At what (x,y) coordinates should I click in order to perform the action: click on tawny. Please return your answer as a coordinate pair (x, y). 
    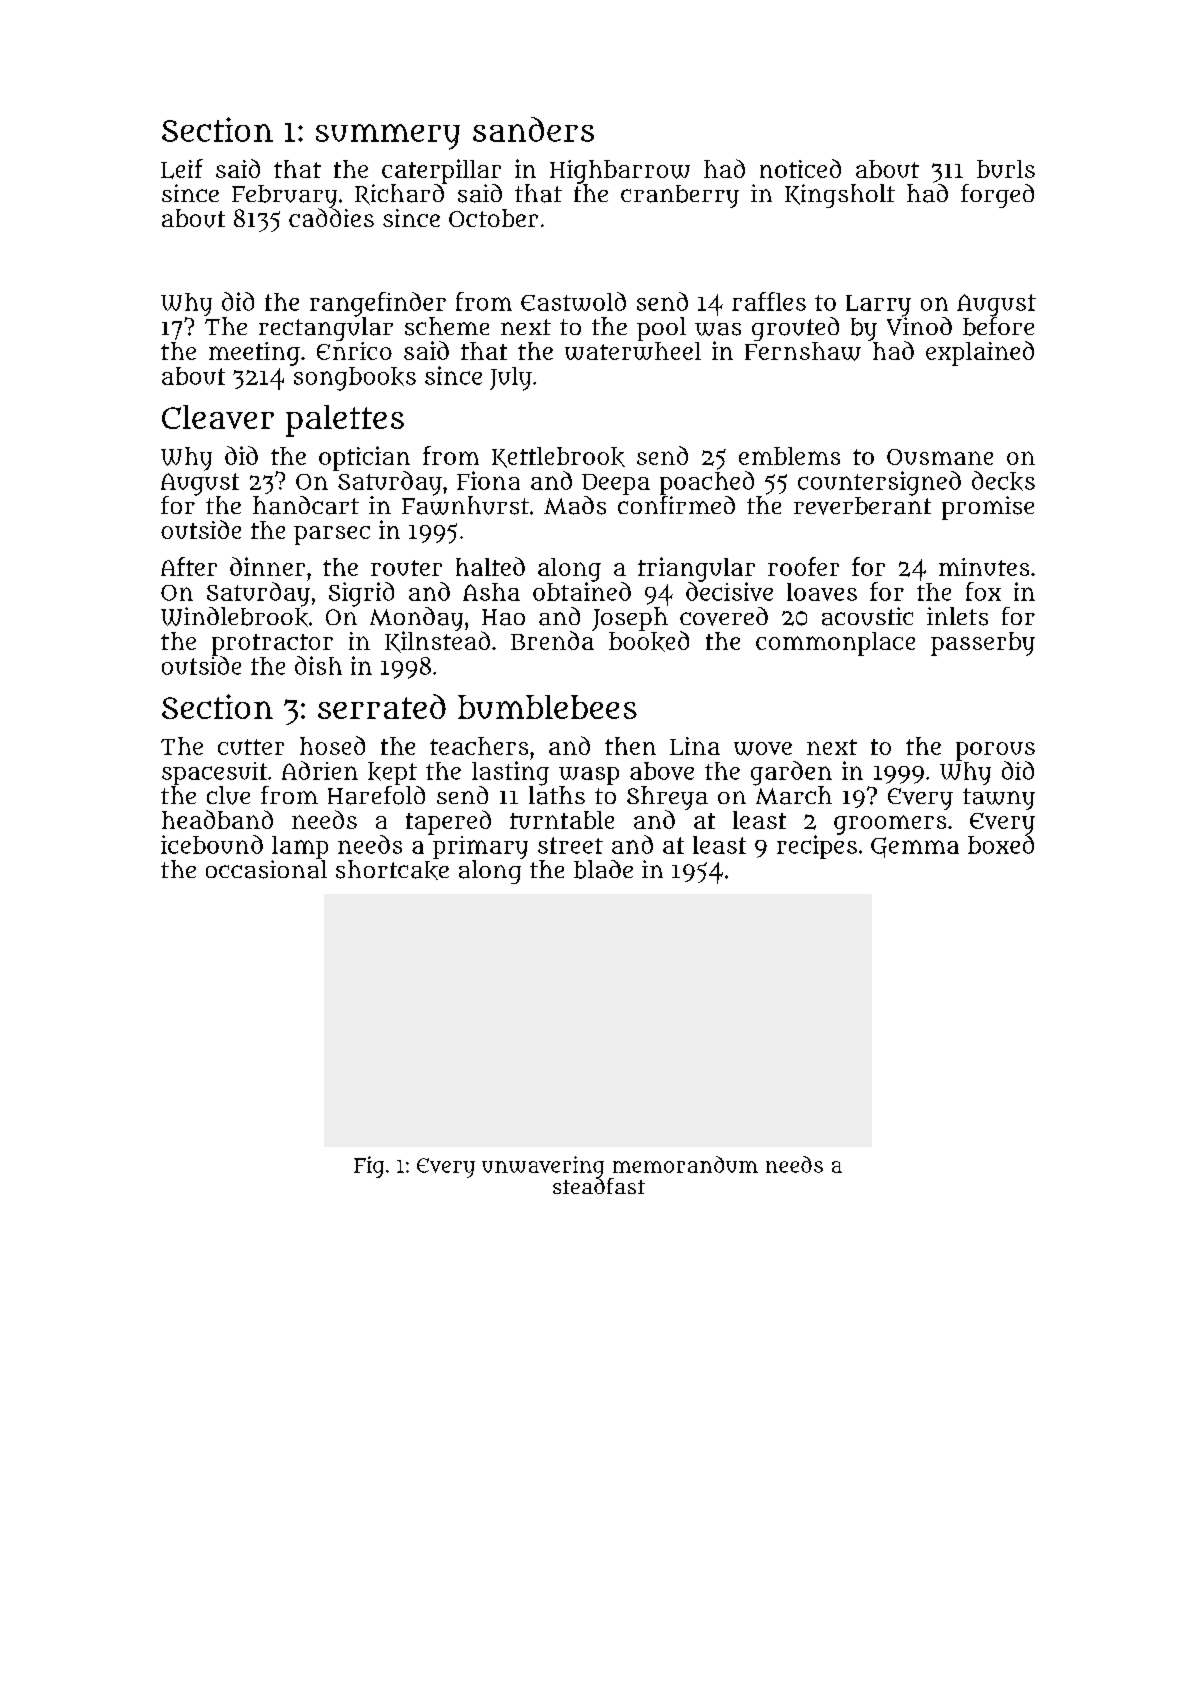
    Looking at the image, I should click on (999, 799).
